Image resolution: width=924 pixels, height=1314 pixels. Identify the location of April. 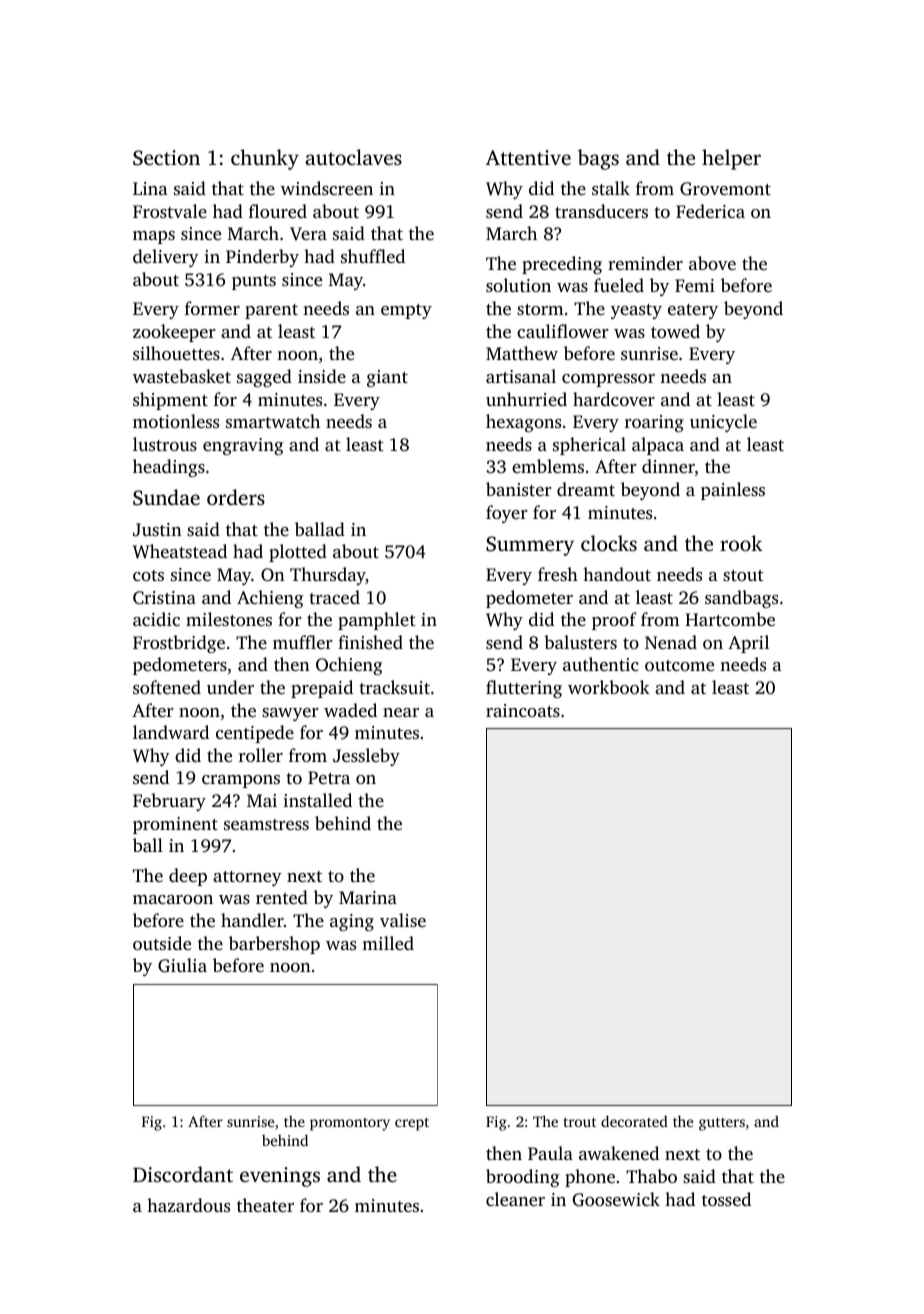
(748, 644).
